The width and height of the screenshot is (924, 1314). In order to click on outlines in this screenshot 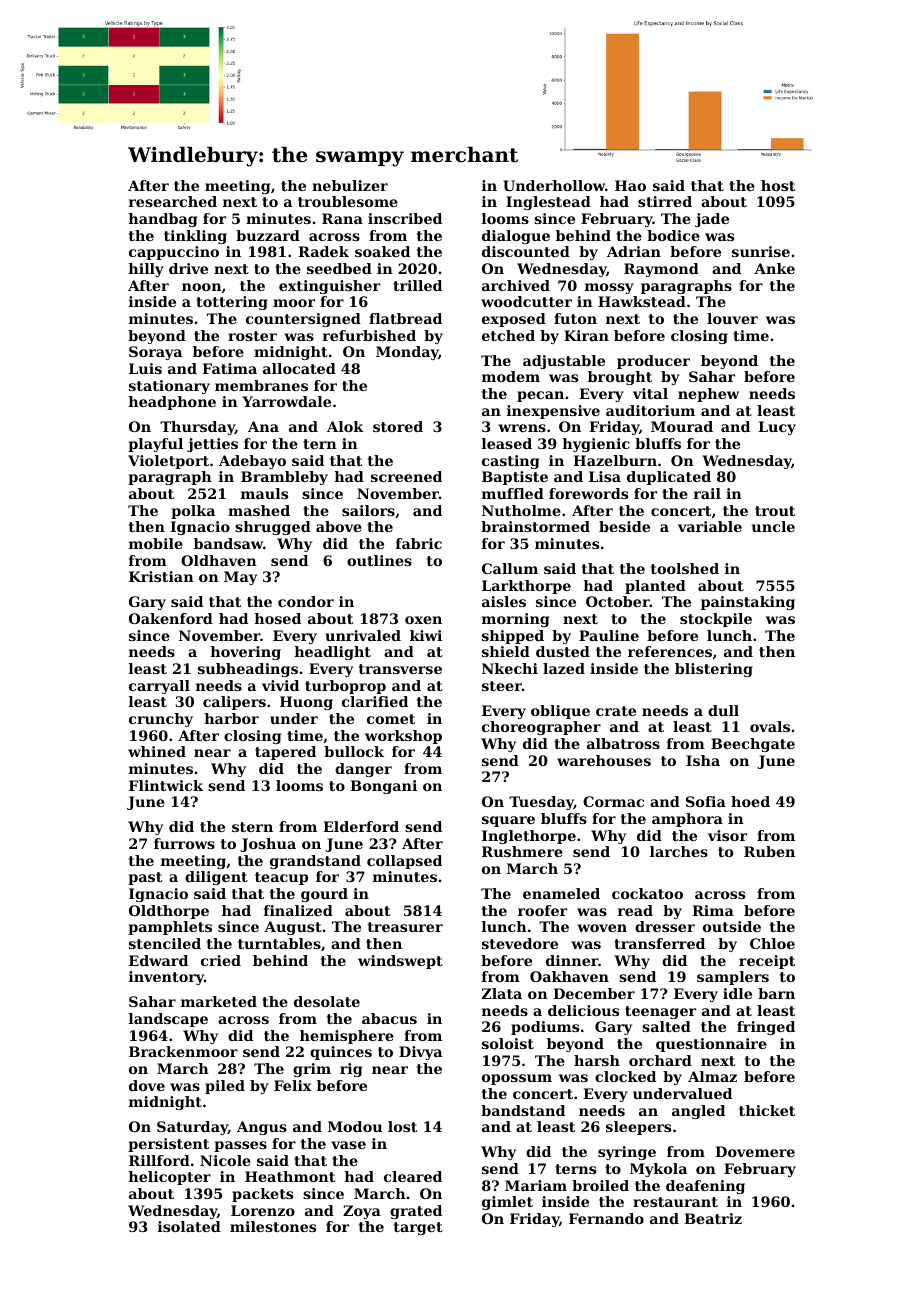, I will do `click(379, 560)`.
